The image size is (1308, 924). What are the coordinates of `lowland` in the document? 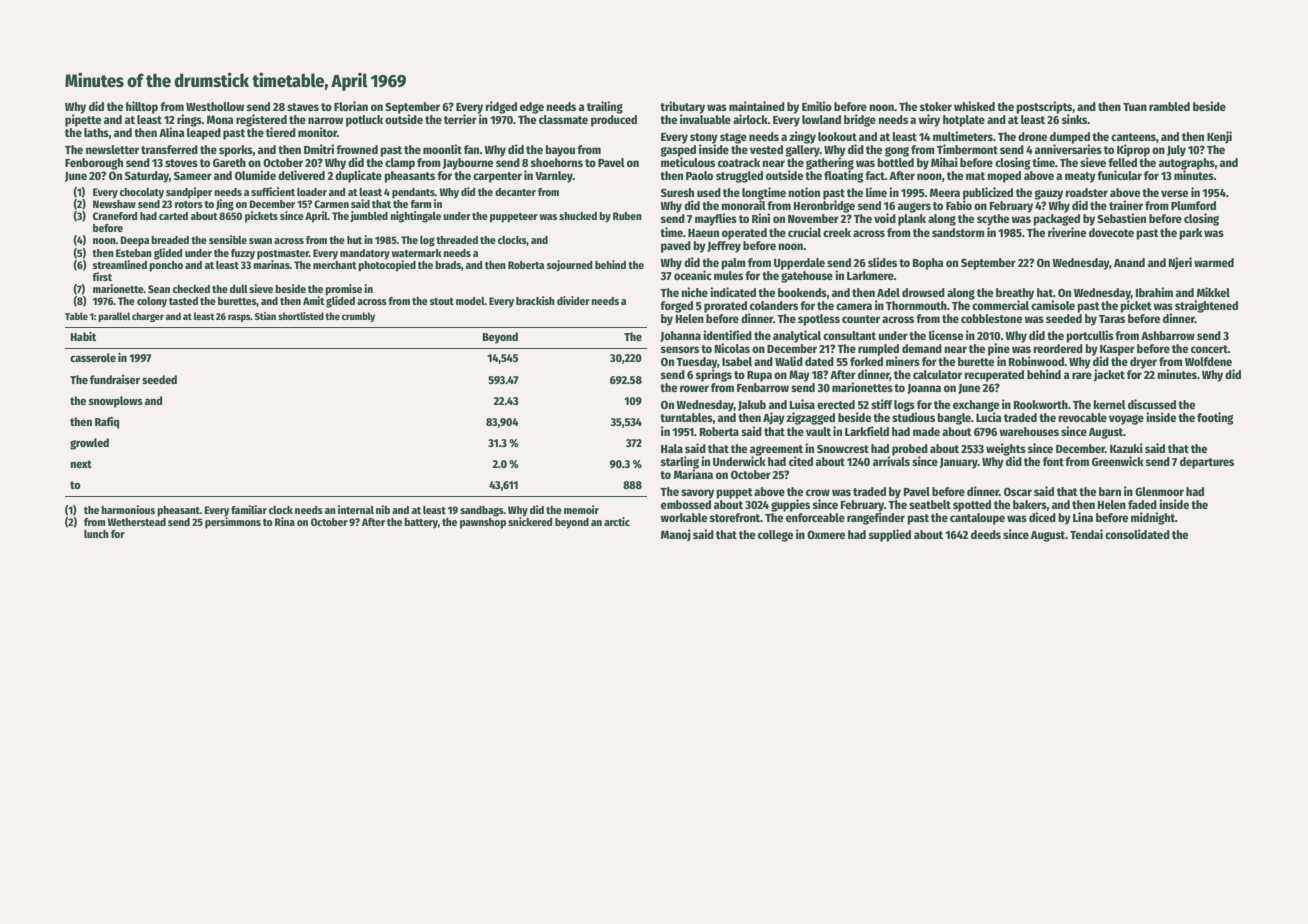 It's located at (821, 119).
